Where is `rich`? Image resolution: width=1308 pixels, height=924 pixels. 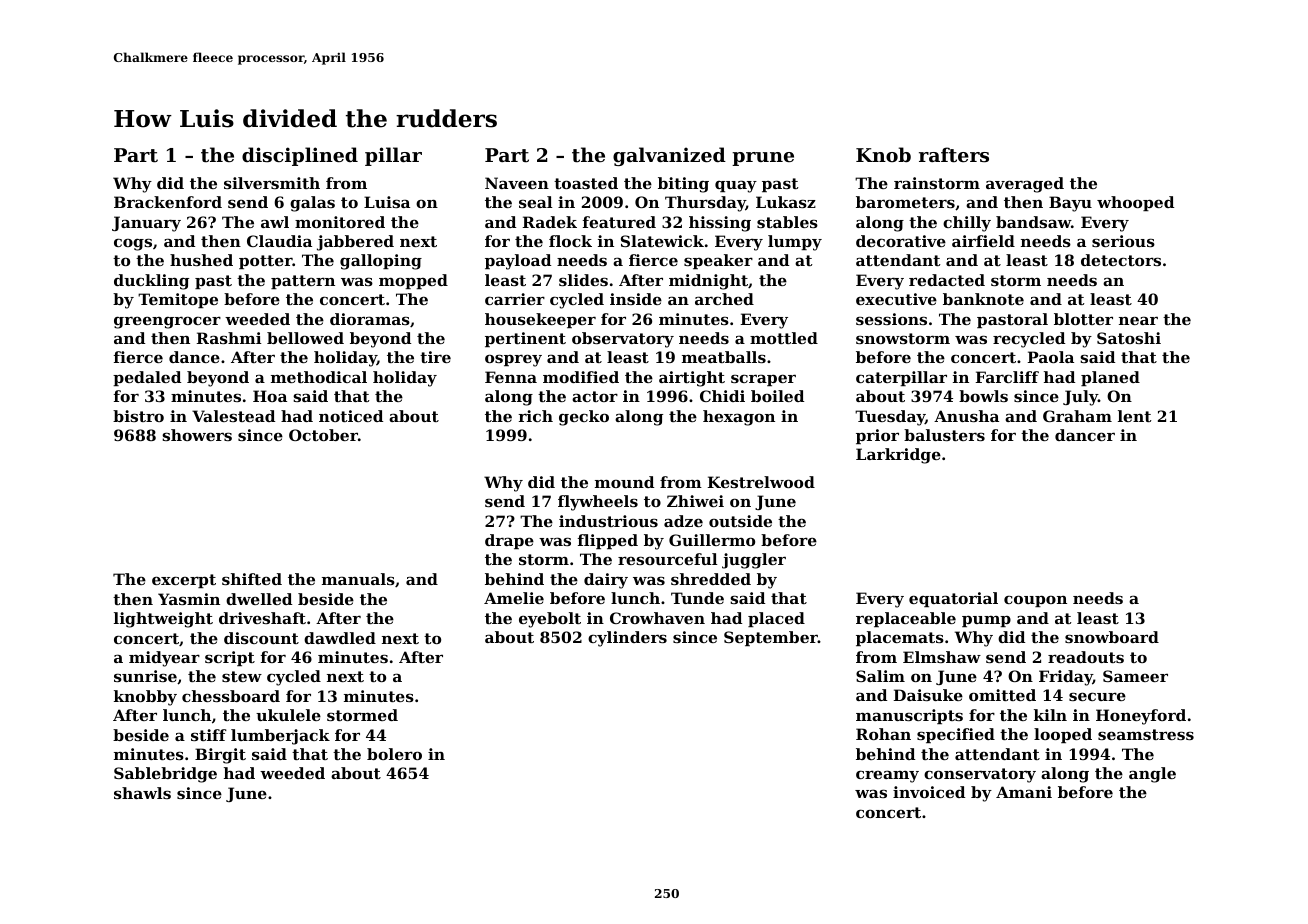
rich is located at coordinates (535, 416).
